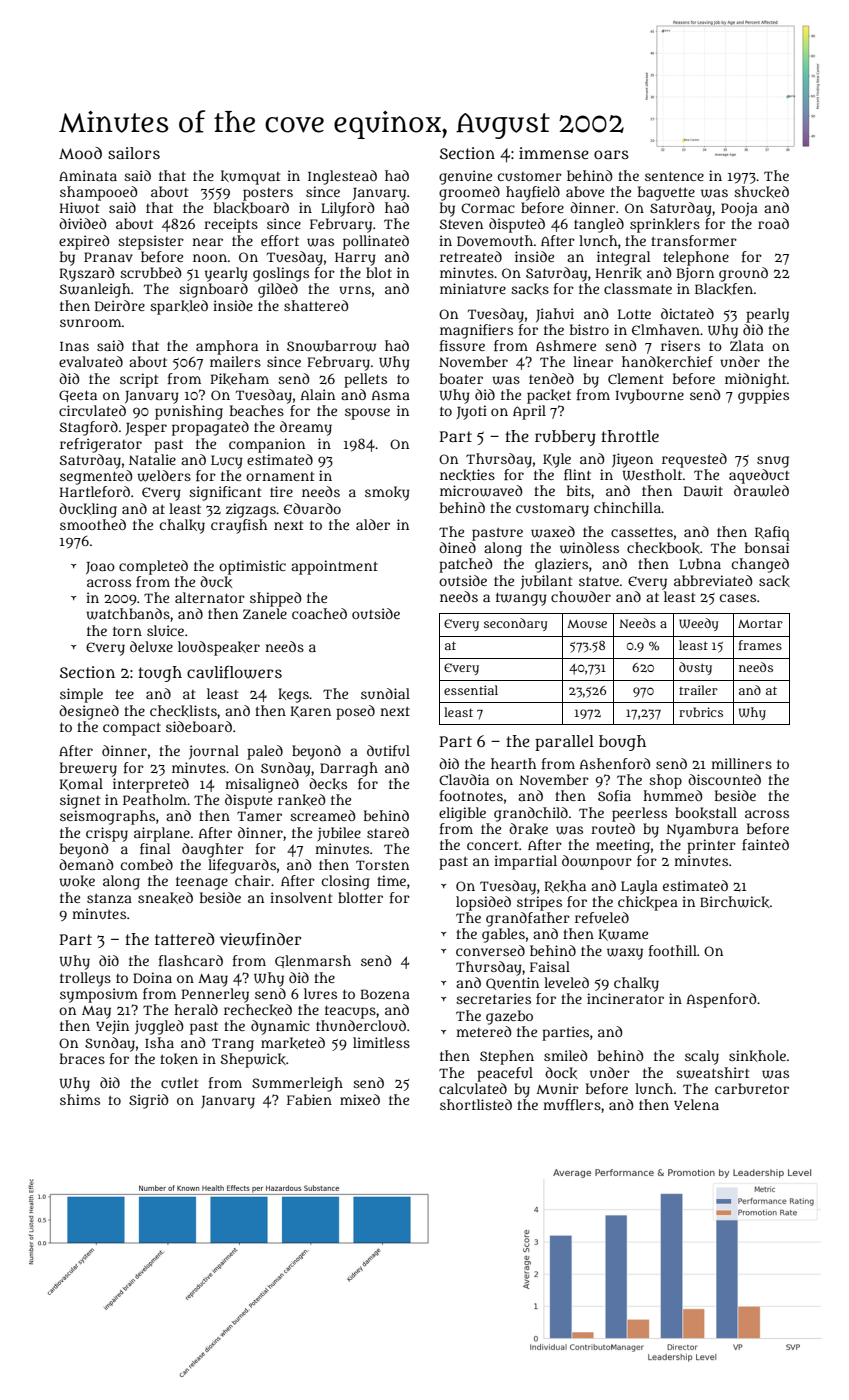  What do you see at coordinates (179, 1082) in the image?
I see `cutlet` at bounding box center [179, 1082].
